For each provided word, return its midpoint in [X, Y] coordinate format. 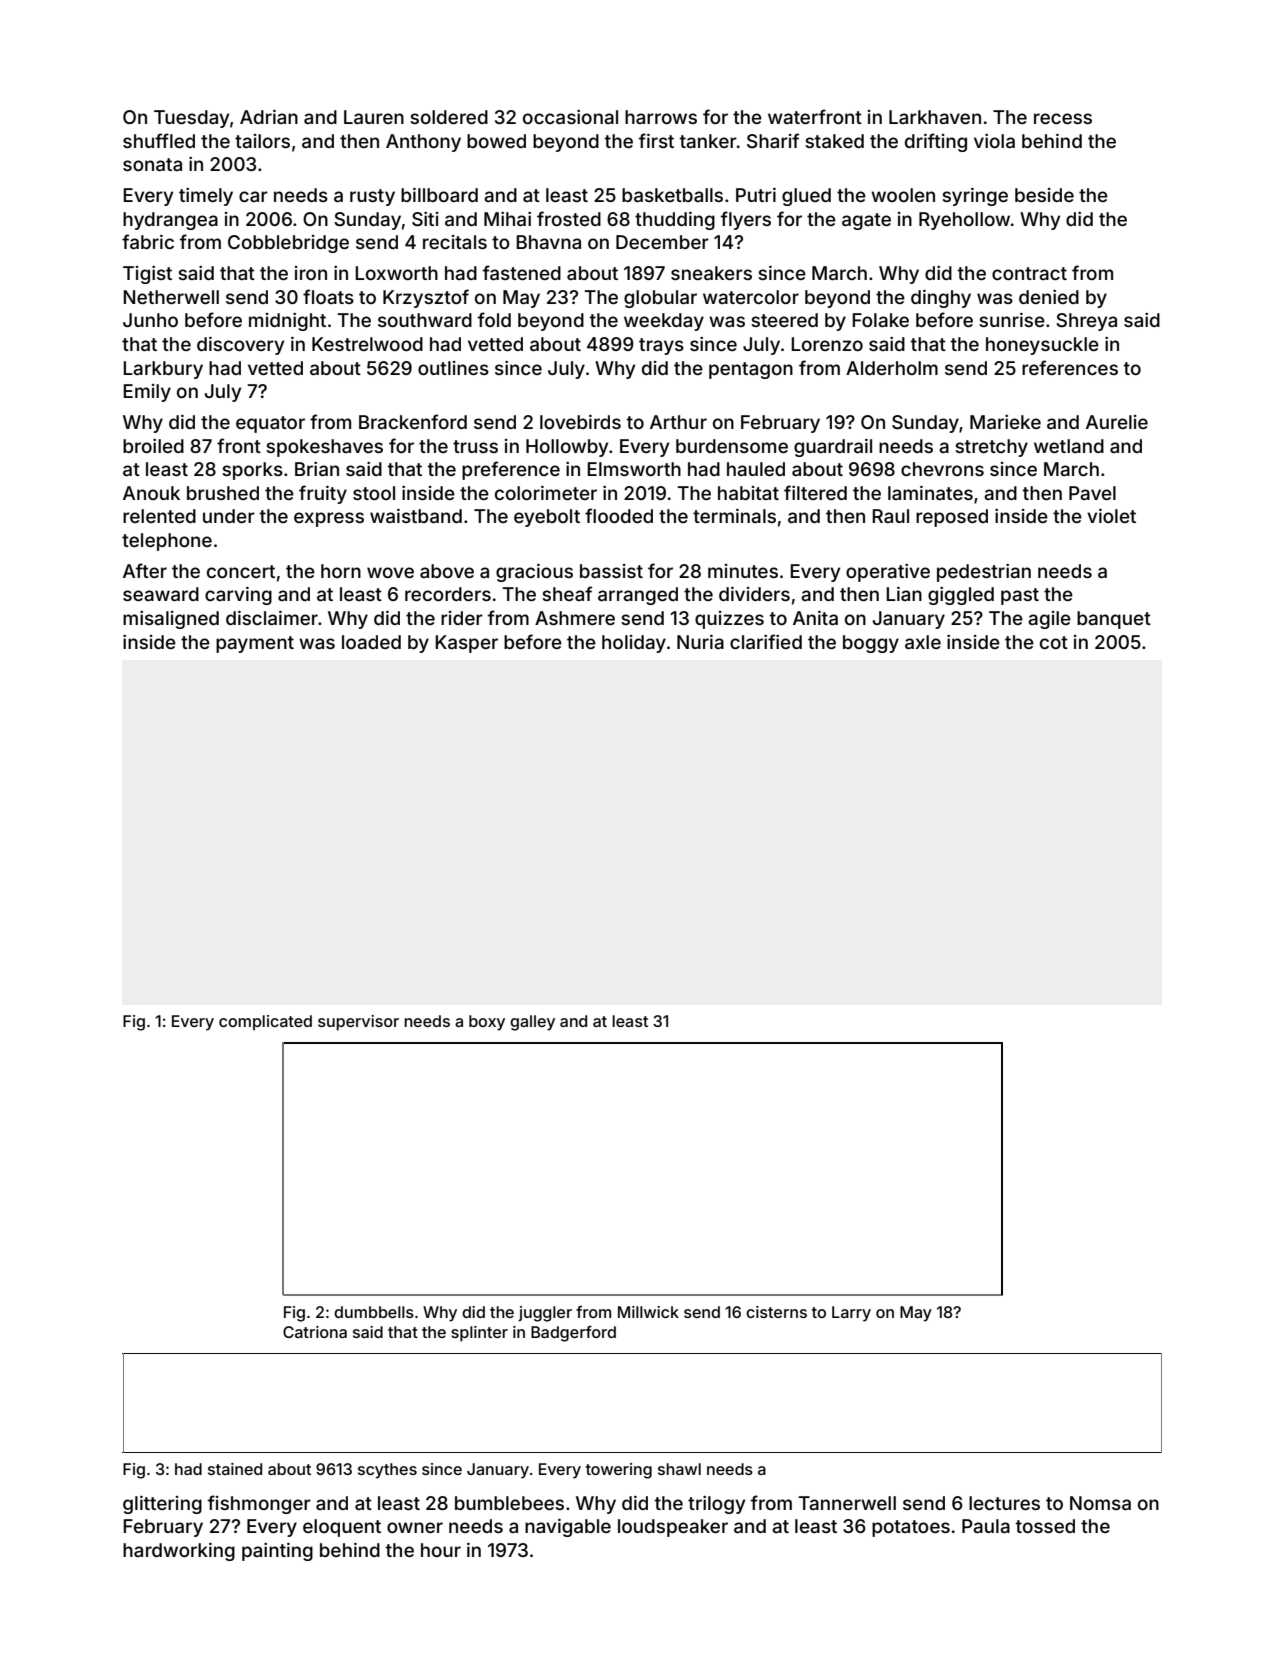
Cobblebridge [288, 244]
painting [277, 1552]
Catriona [315, 1332]
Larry [851, 1314]
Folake [880, 320]
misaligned [171, 620]
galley [532, 1023]
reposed [952, 518]
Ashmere [575, 618]
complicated [265, 1023]
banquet [1114, 620]
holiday [634, 644]
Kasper [466, 644]
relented [159, 516]
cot [1054, 642]
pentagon [751, 370]
